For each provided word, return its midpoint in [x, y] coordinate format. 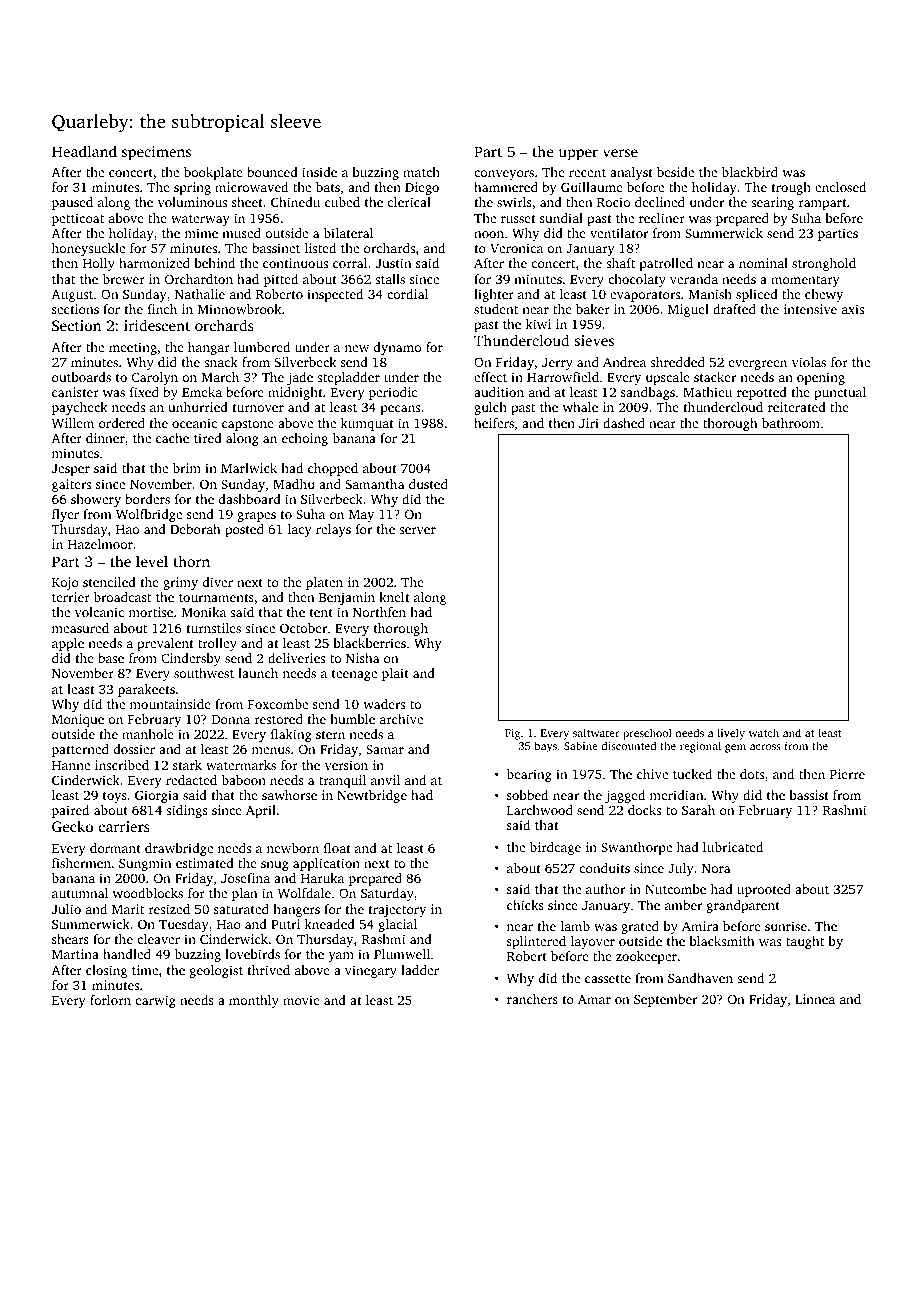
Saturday [387, 894]
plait [395, 674]
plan [244, 894]
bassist [809, 795]
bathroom [791, 423]
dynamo [397, 348]
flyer [65, 515]
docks [644, 810]
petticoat [78, 219]
